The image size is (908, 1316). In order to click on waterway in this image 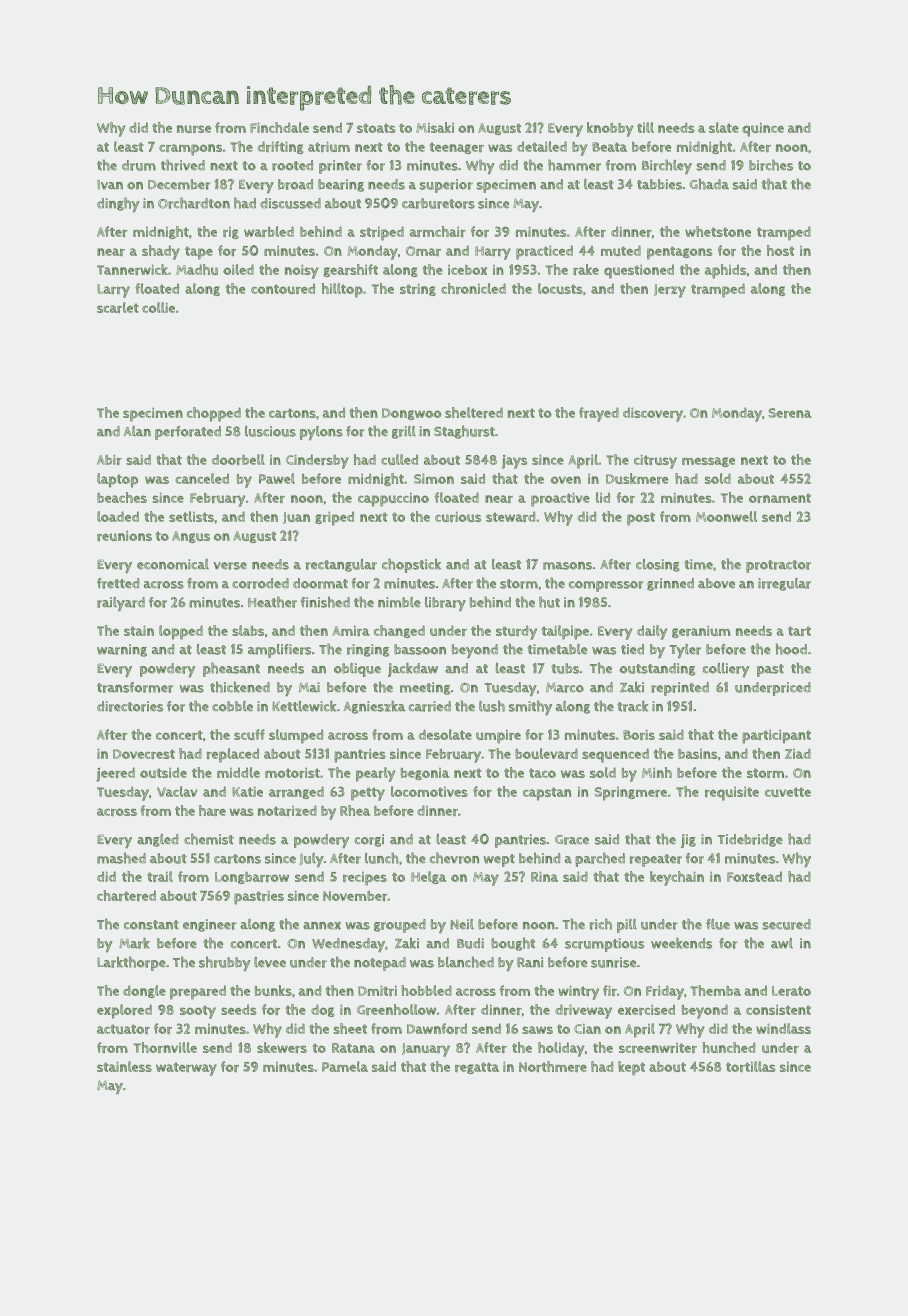, I will do `click(186, 1069)`.
